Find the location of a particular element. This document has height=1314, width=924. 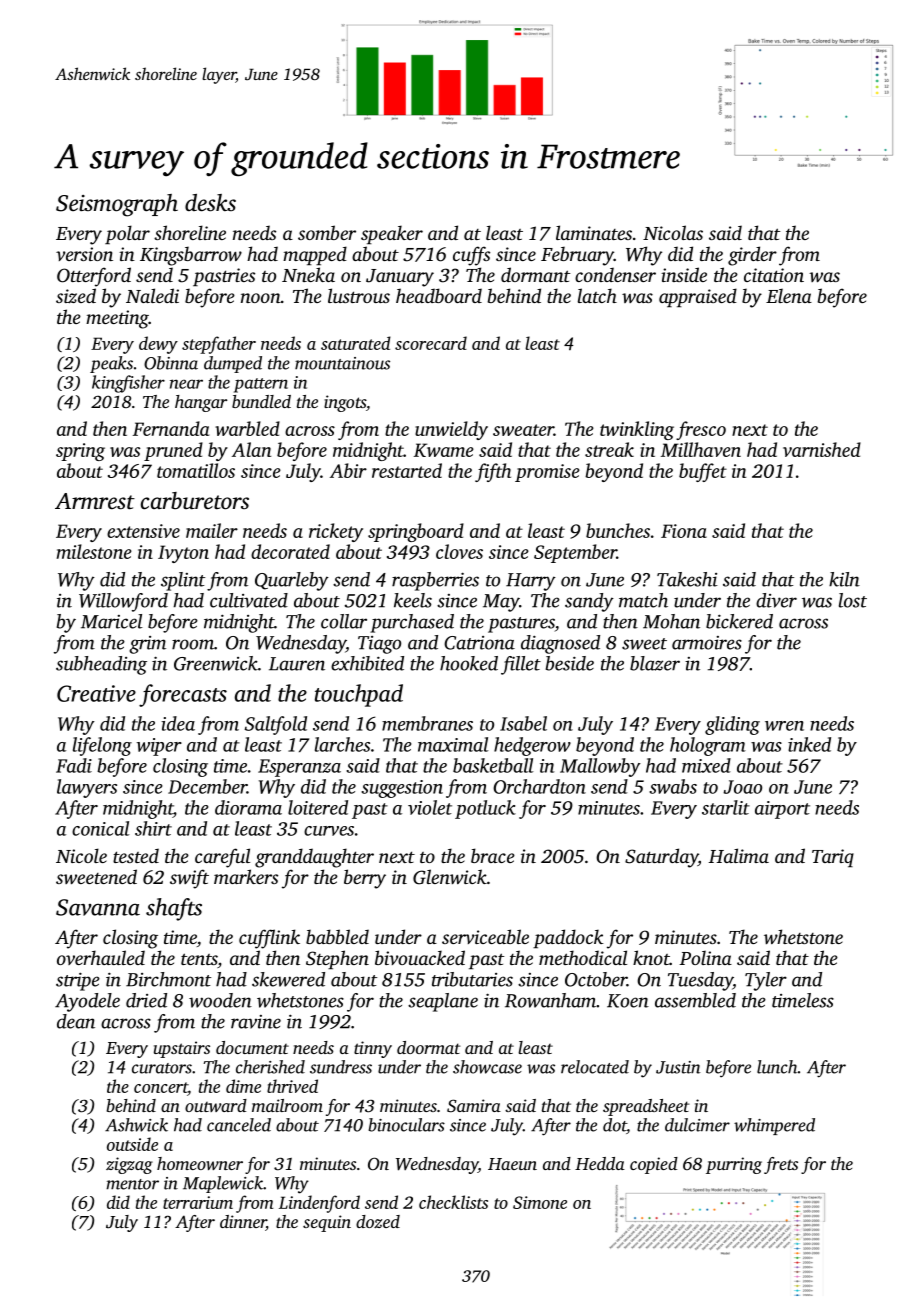

somber is located at coordinates (327, 232).
